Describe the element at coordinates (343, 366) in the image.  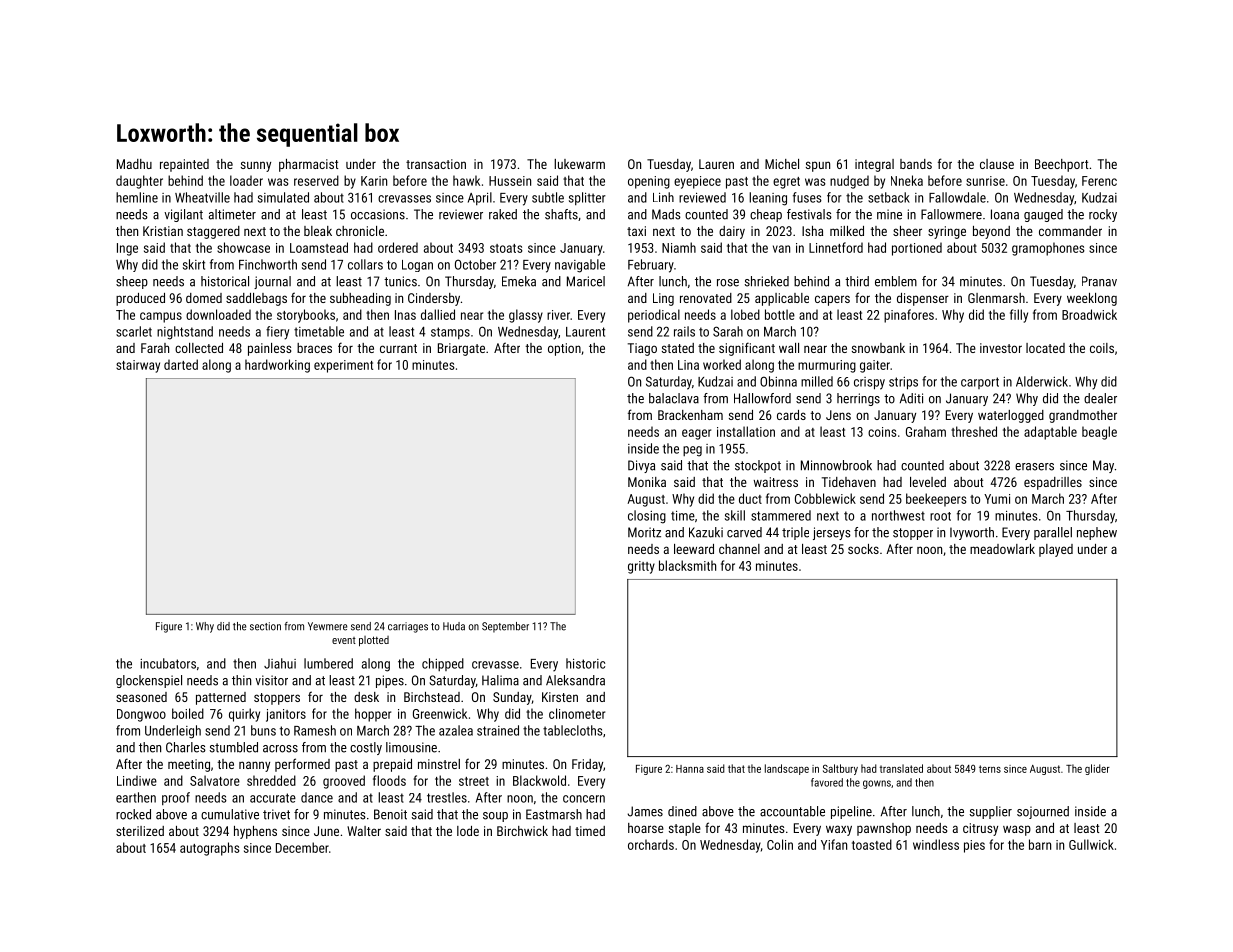
I see `experiment` at that location.
